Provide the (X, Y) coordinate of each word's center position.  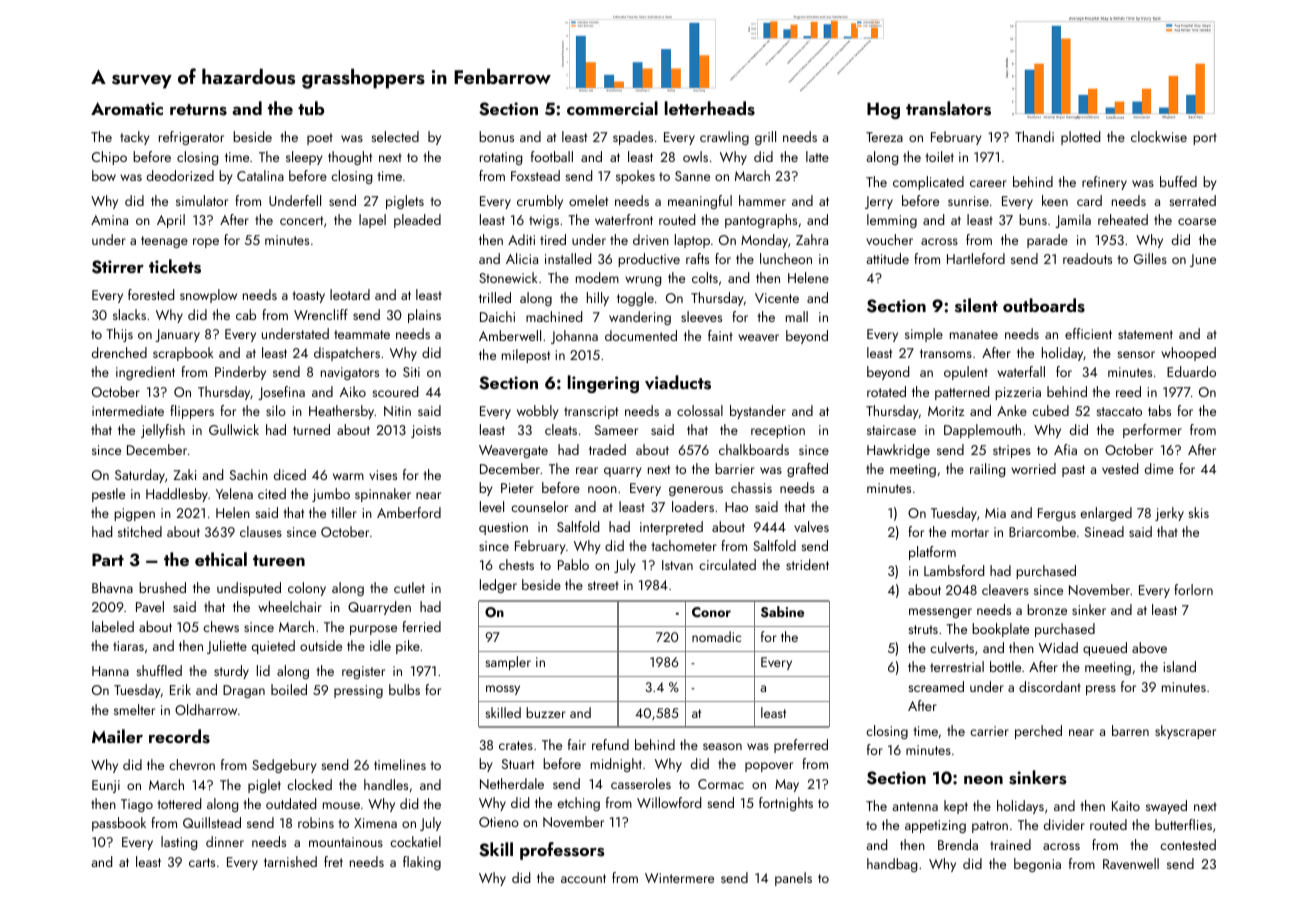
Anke (1012, 410)
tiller (344, 512)
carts (202, 862)
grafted (807, 470)
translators (948, 108)
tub (311, 108)
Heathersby (342, 412)
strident (807, 564)
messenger (940, 613)
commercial (612, 108)
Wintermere (679, 878)
